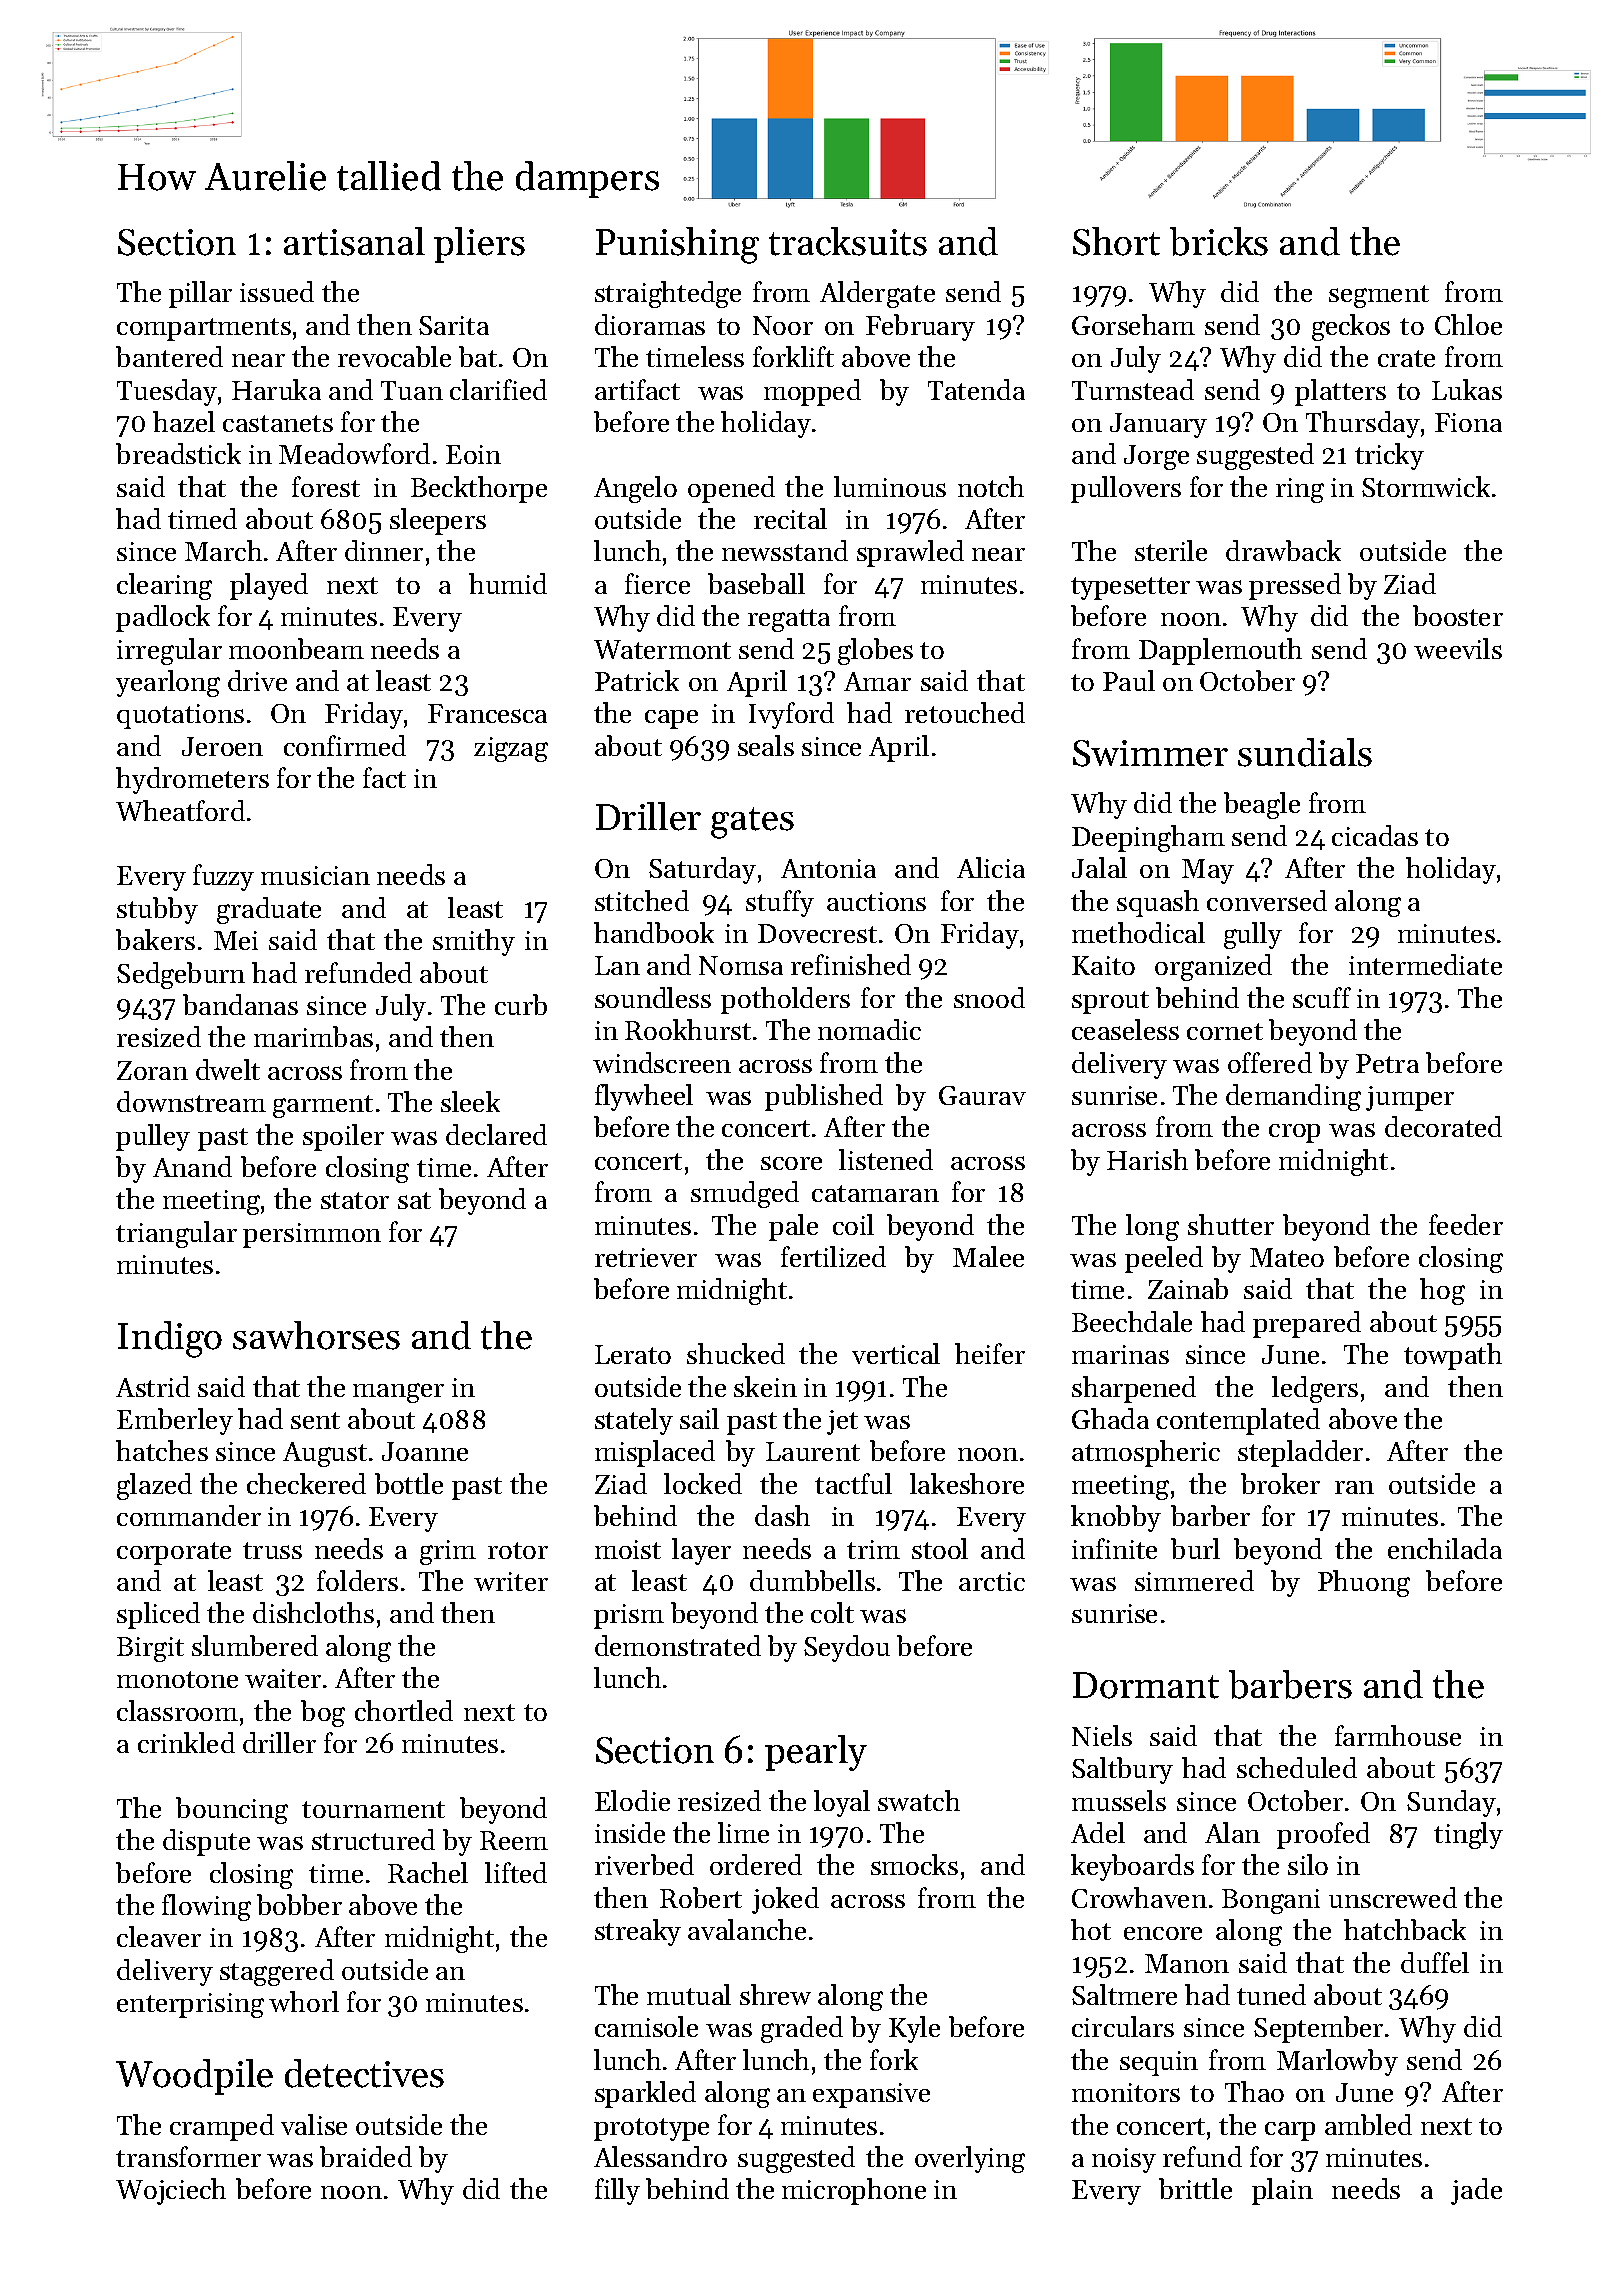 The width and height of the screenshot is (1620, 2292). I want to click on triangular, so click(176, 1234).
